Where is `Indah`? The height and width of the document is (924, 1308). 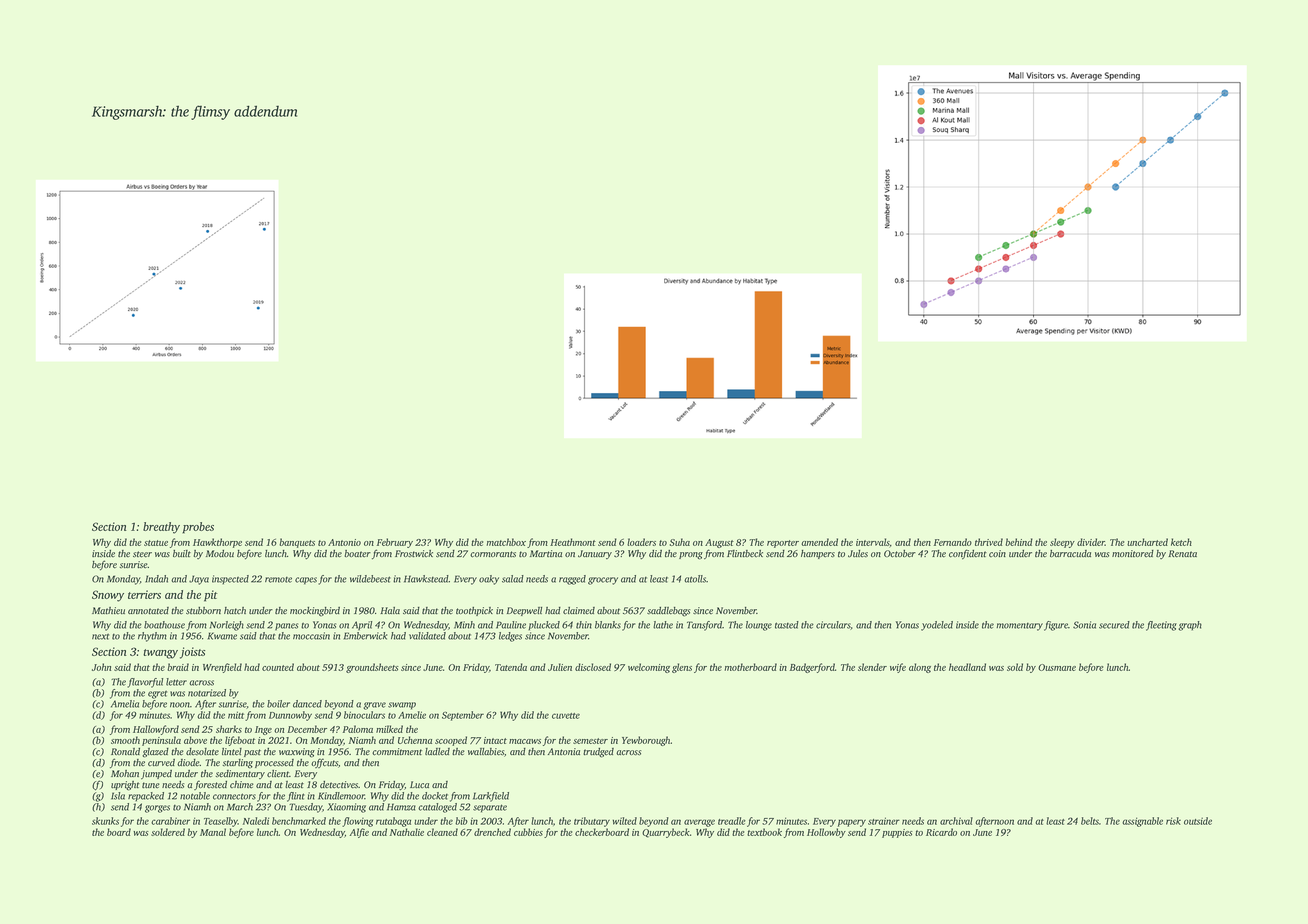 Indah is located at coordinates (156, 579).
